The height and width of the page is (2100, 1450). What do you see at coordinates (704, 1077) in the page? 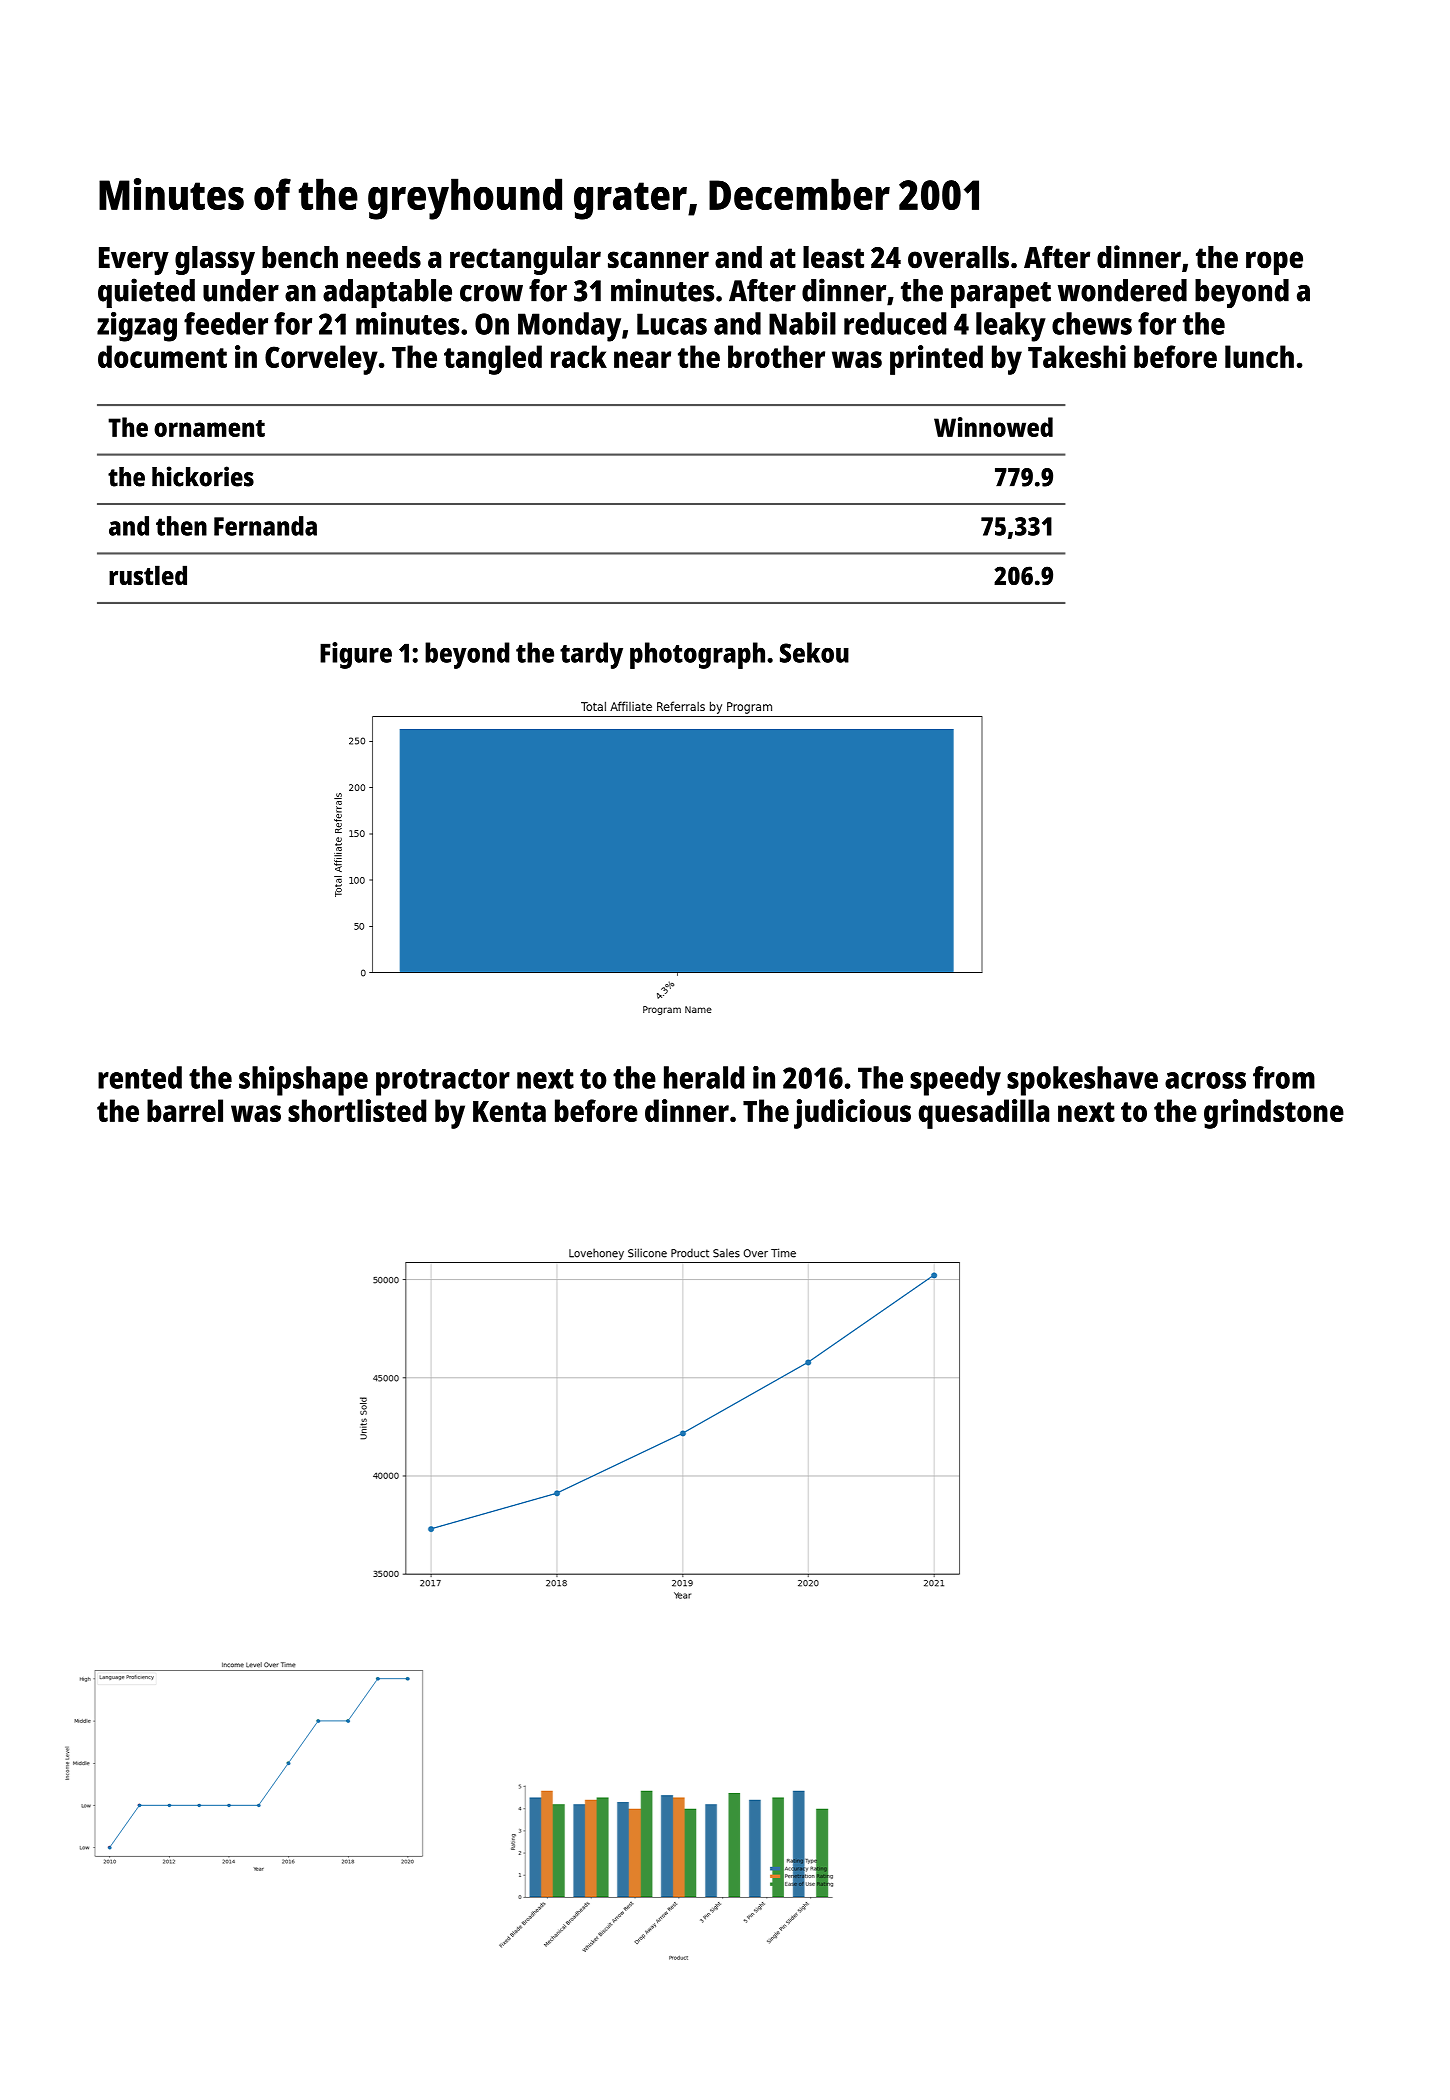
I see `herald` at bounding box center [704, 1077].
